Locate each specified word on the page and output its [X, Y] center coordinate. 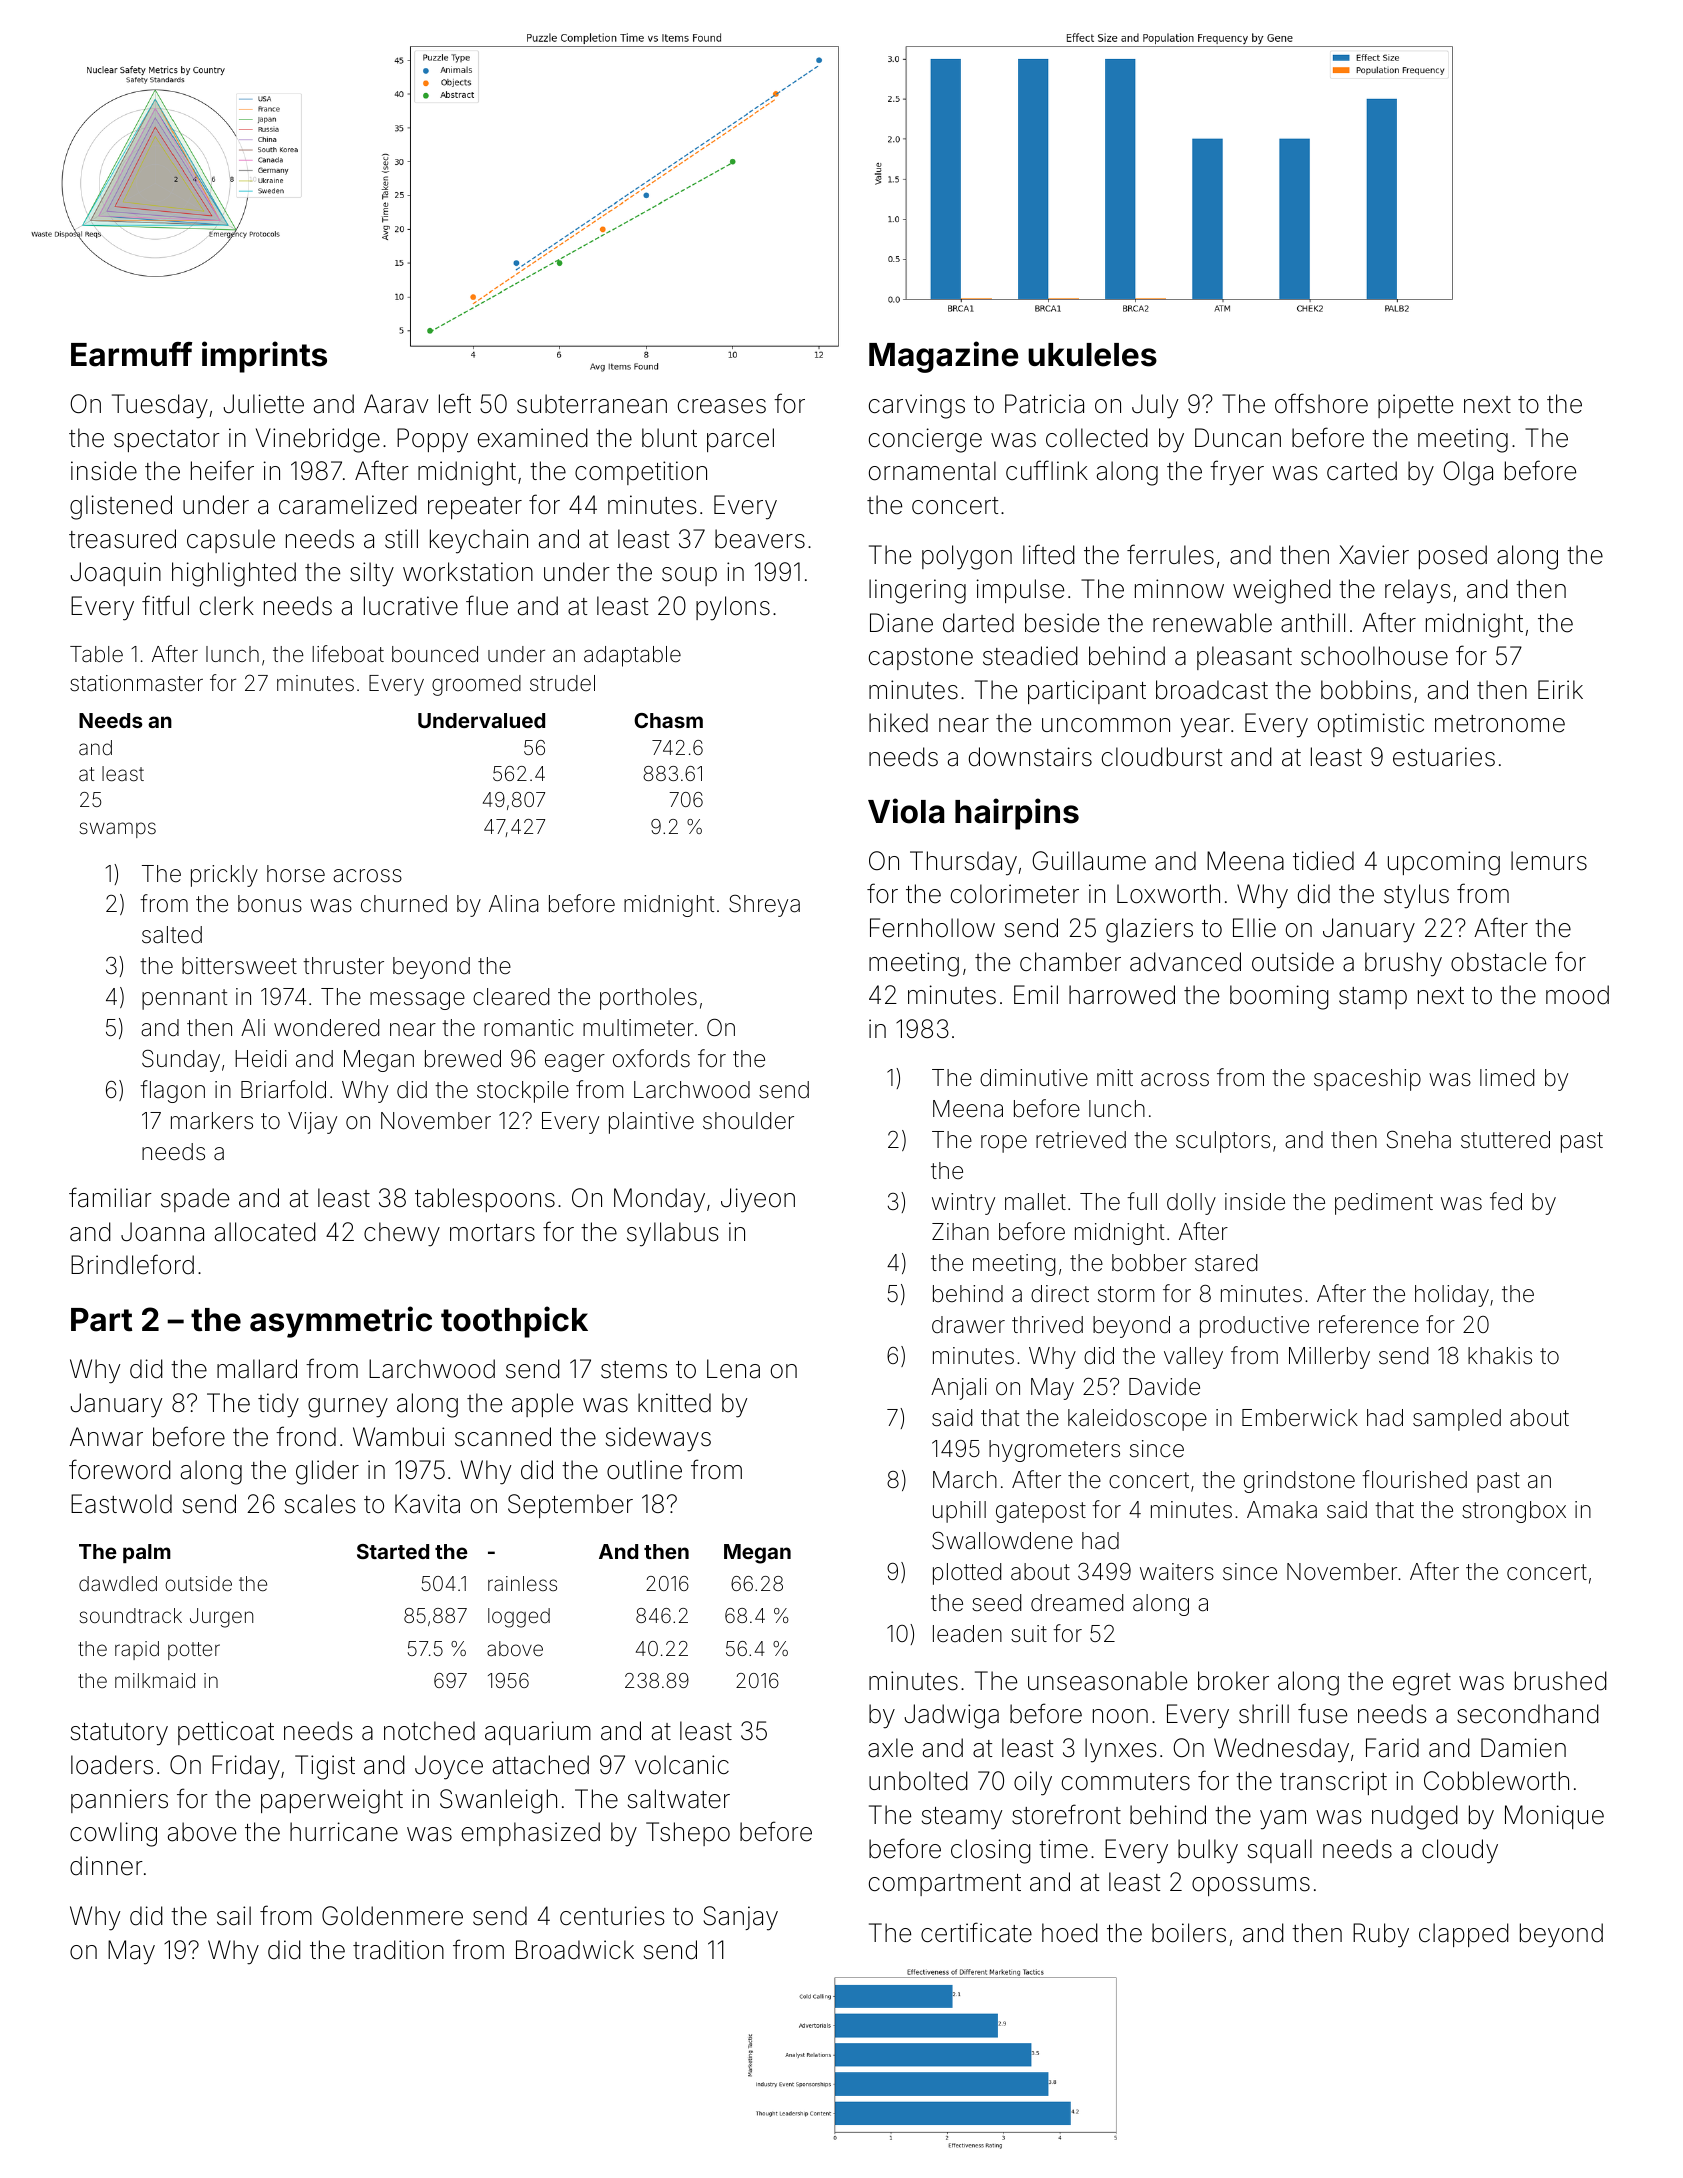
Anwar [106, 1437]
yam [1283, 1820]
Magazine [943, 357]
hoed [1070, 1933]
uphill [959, 1512]
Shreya [764, 906]
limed [1507, 1078]
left [455, 403]
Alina [513, 903]
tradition [398, 1950]
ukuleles [1092, 355]
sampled [1457, 1420]
